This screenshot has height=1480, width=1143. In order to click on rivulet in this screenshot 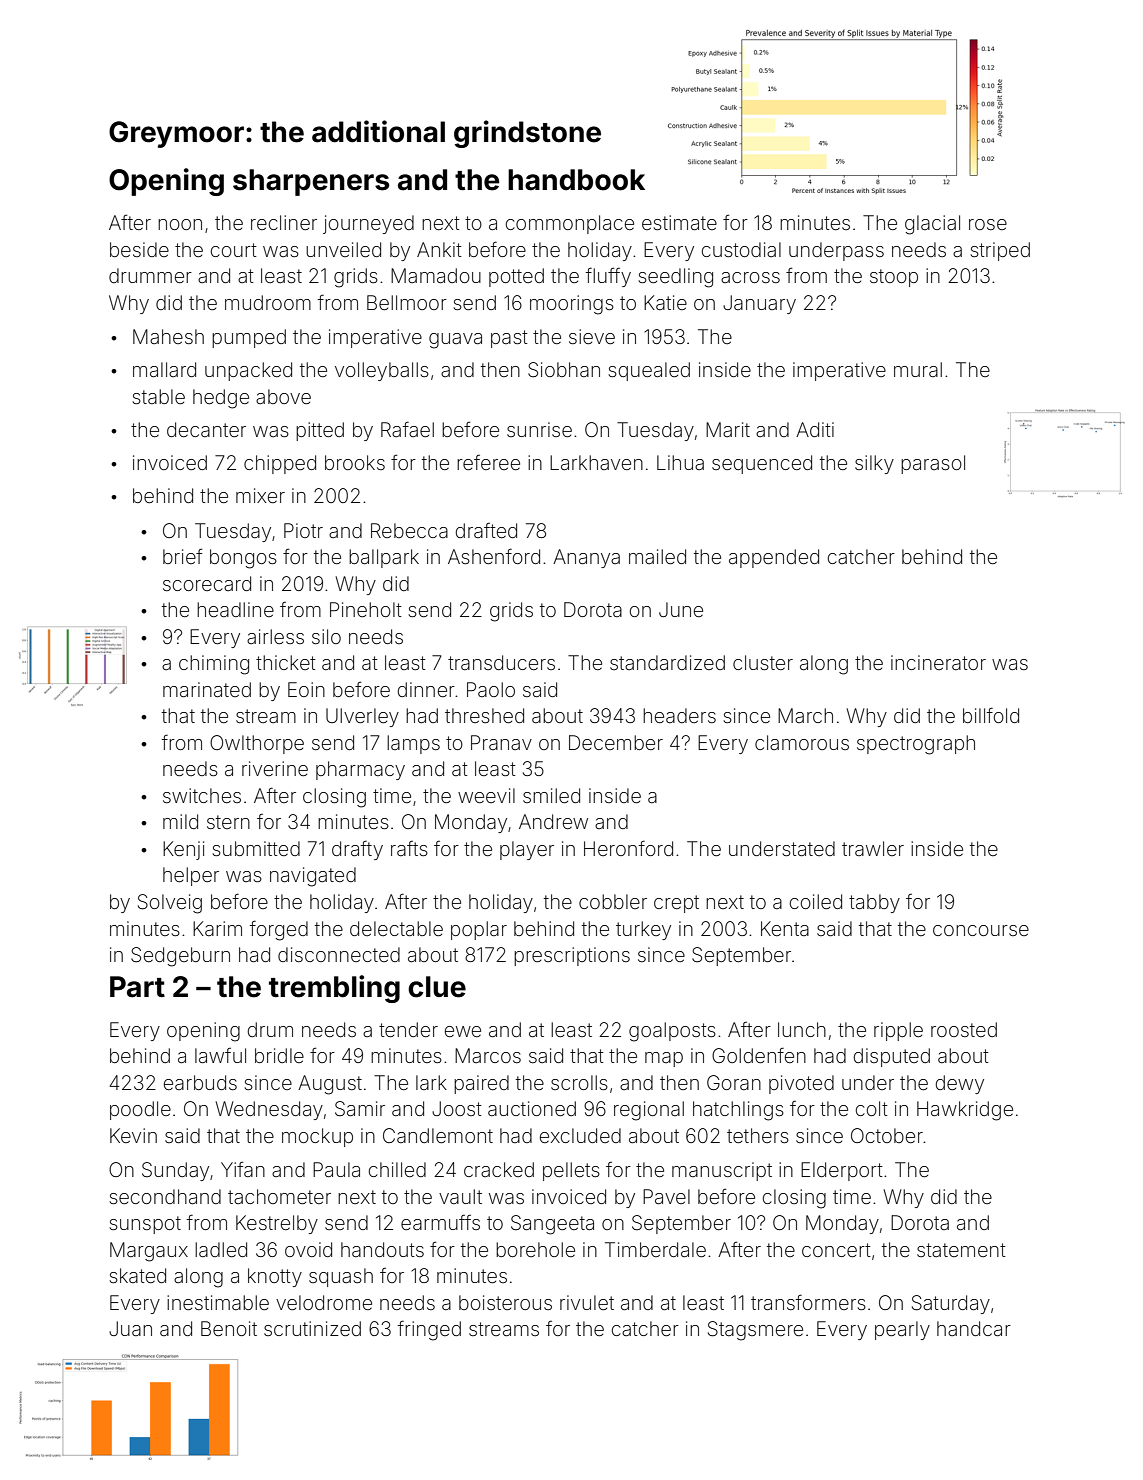, I will do `click(587, 1302)`.
